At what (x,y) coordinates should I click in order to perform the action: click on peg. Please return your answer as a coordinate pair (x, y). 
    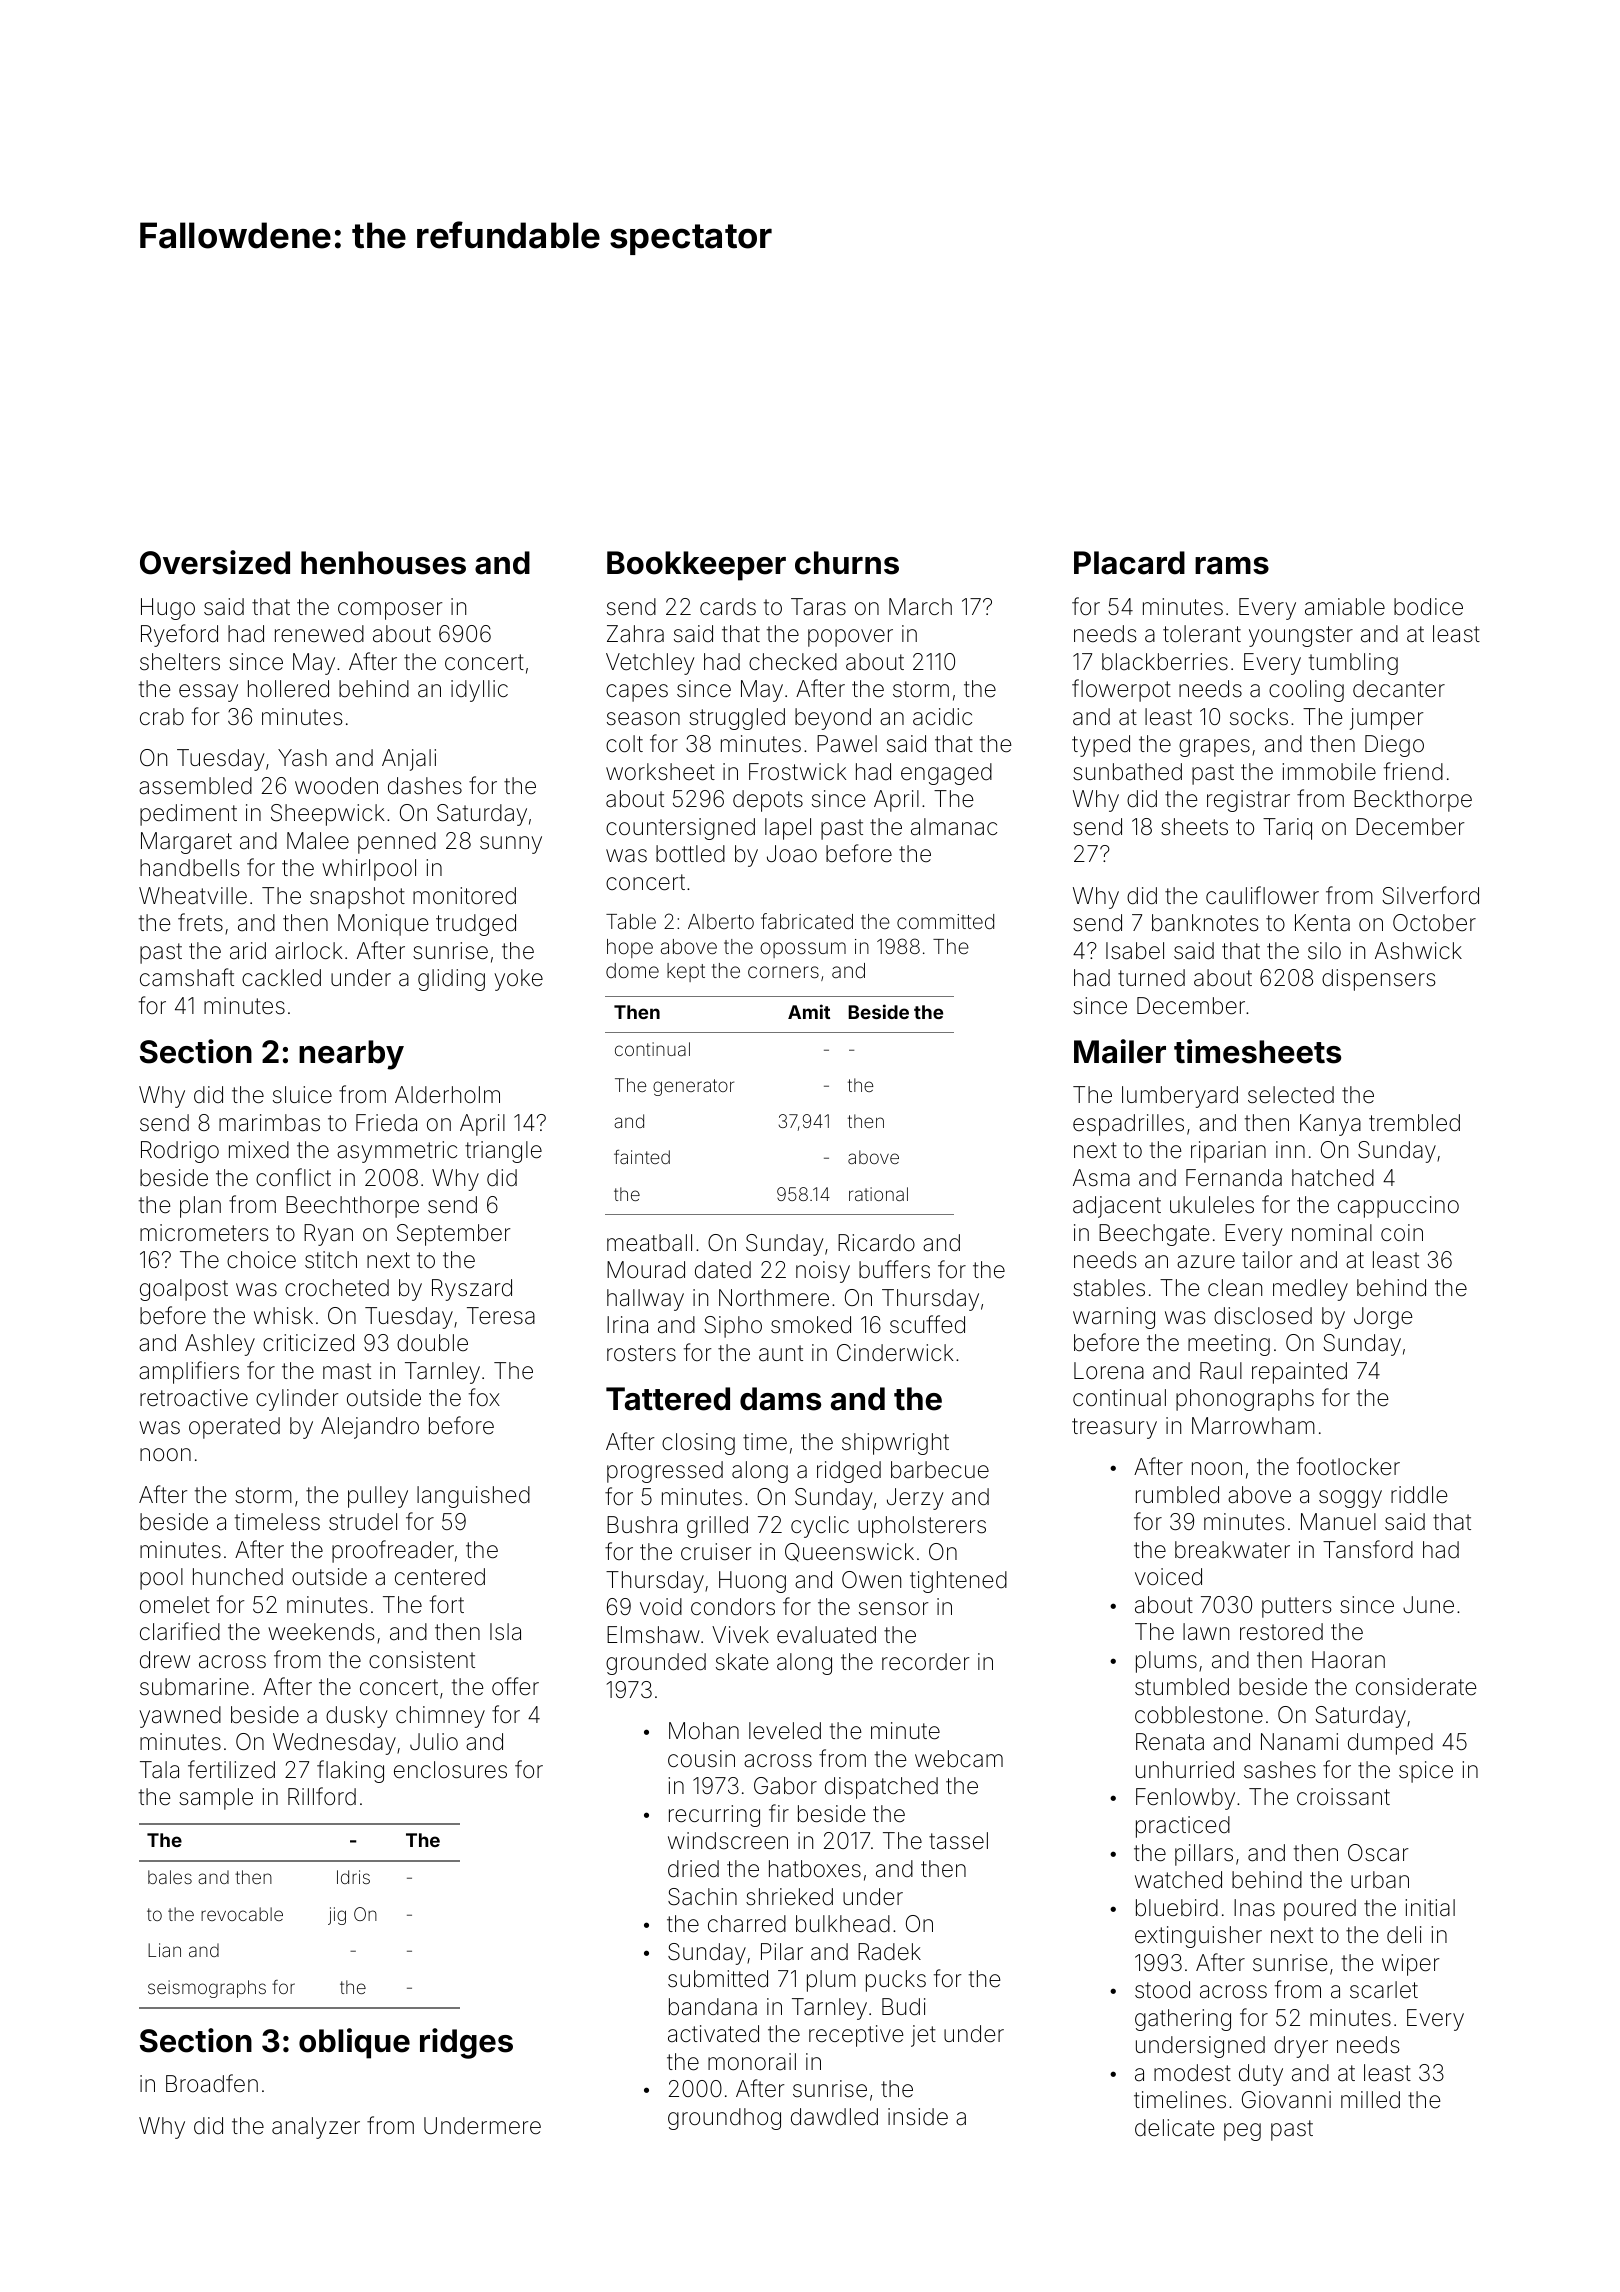
    Looking at the image, I should click on (1242, 2132).
